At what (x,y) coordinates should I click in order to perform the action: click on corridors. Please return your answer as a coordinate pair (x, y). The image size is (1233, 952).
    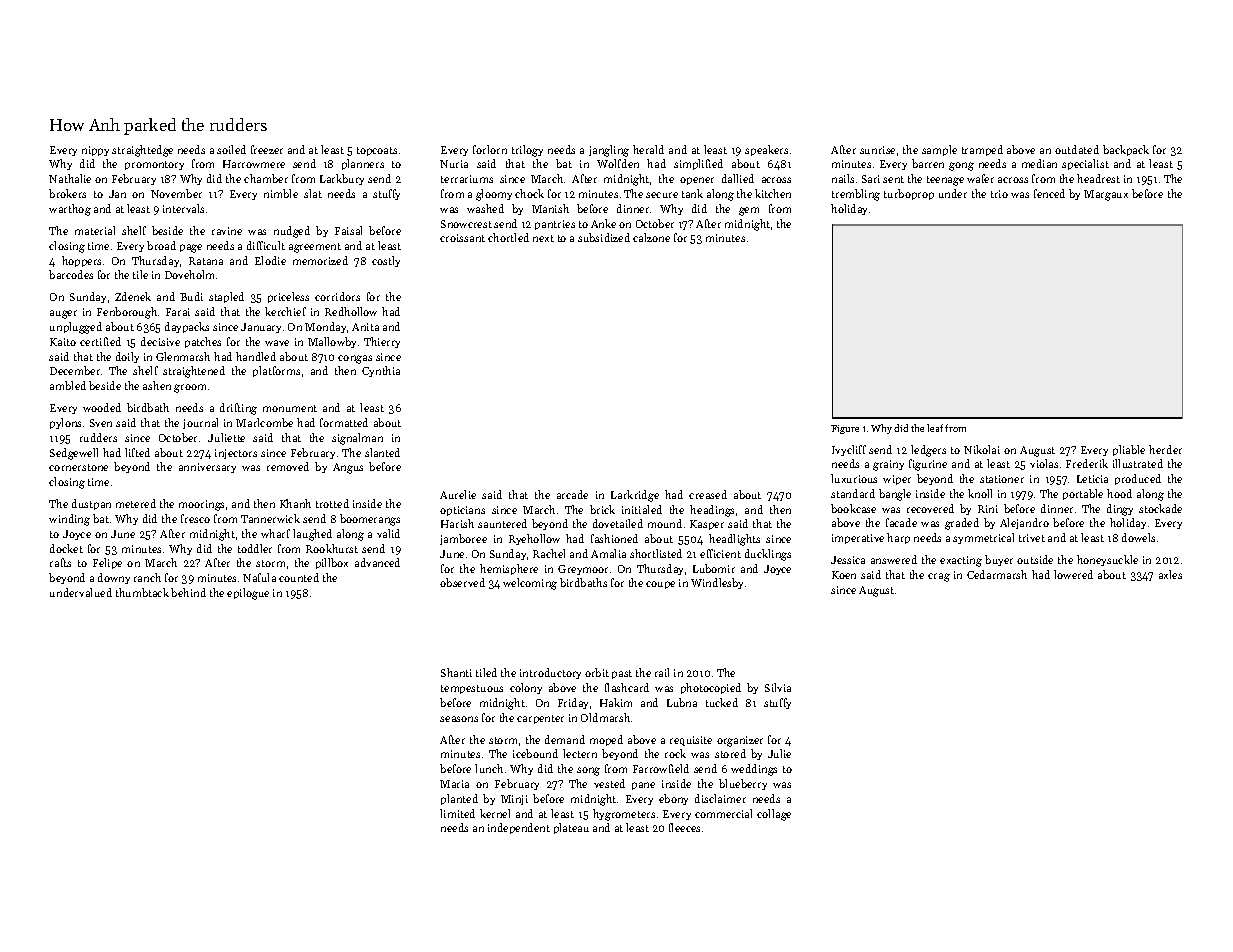
    Looking at the image, I should click on (337, 296).
